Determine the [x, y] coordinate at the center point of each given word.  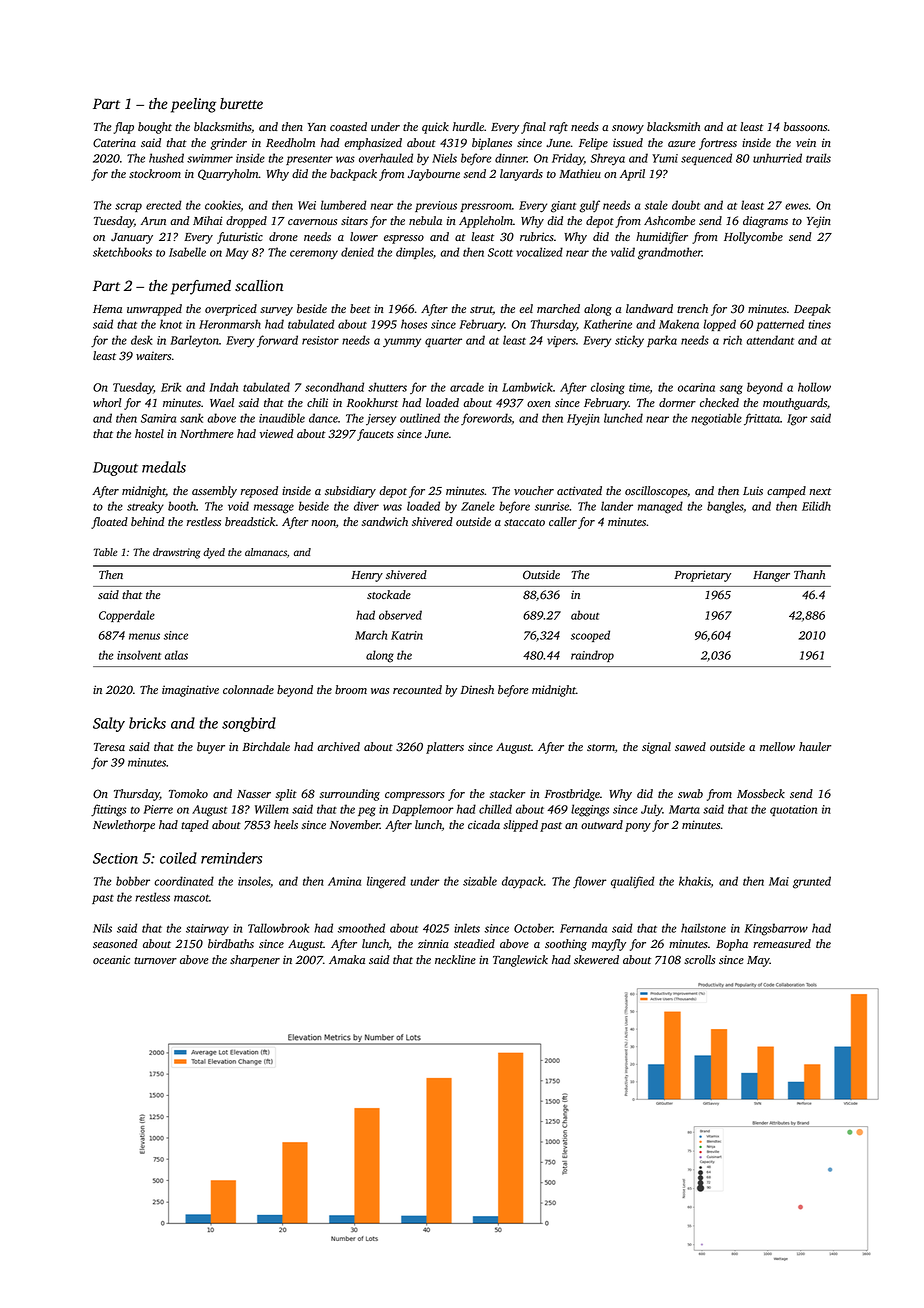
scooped [590, 636]
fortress [718, 144]
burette [241, 104]
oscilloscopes [656, 492]
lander [617, 506]
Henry [367, 576]
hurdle [468, 126]
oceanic [111, 959]
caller [563, 521]
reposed [259, 492]
